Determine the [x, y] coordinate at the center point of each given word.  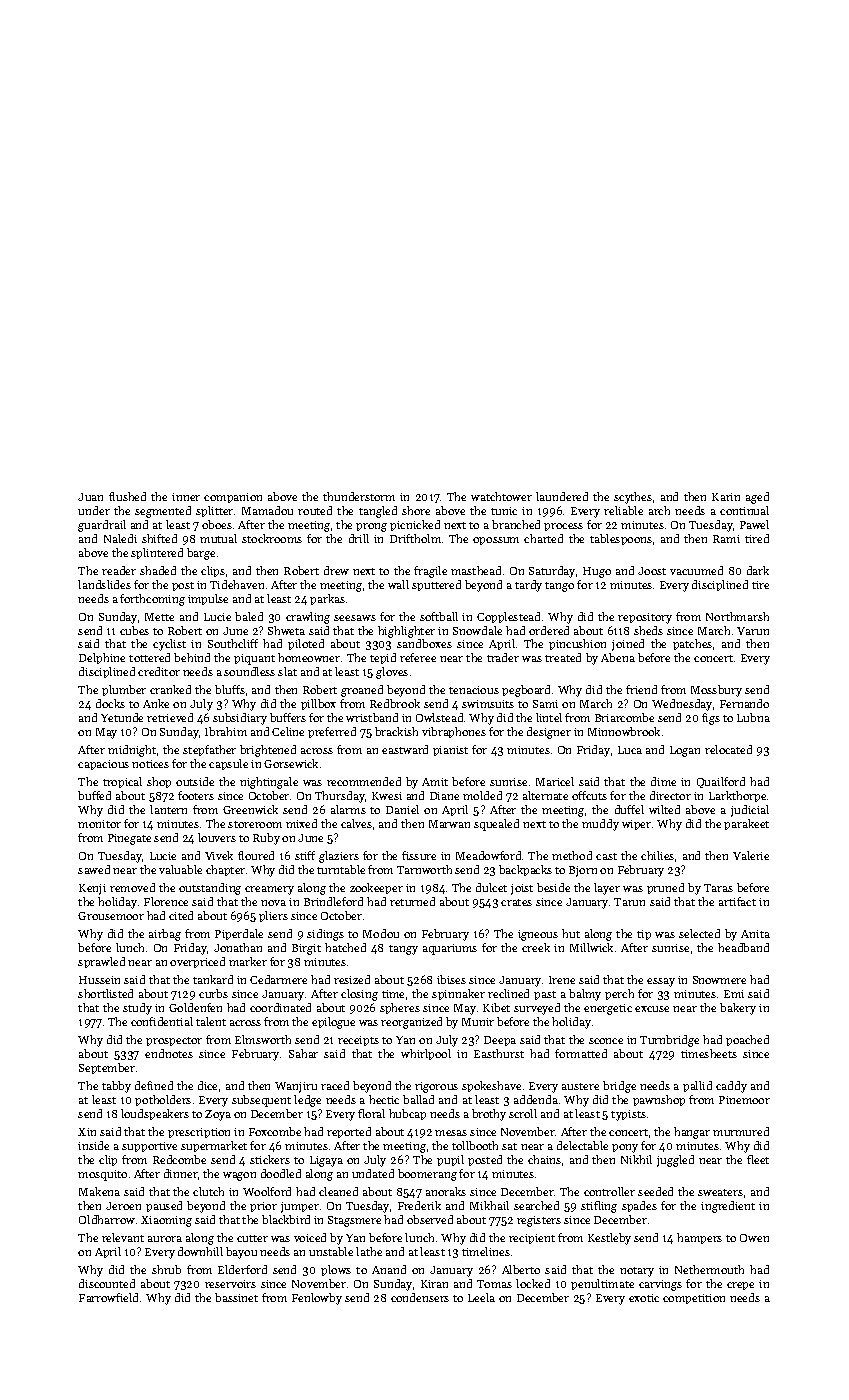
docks [110, 703]
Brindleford [333, 901]
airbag [165, 935]
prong [371, 527]
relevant [123, 1237]
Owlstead [439, 717]
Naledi [120, 538]
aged [757, 498]
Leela [481, 1297]
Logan [685, 751]
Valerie [751, 855]
